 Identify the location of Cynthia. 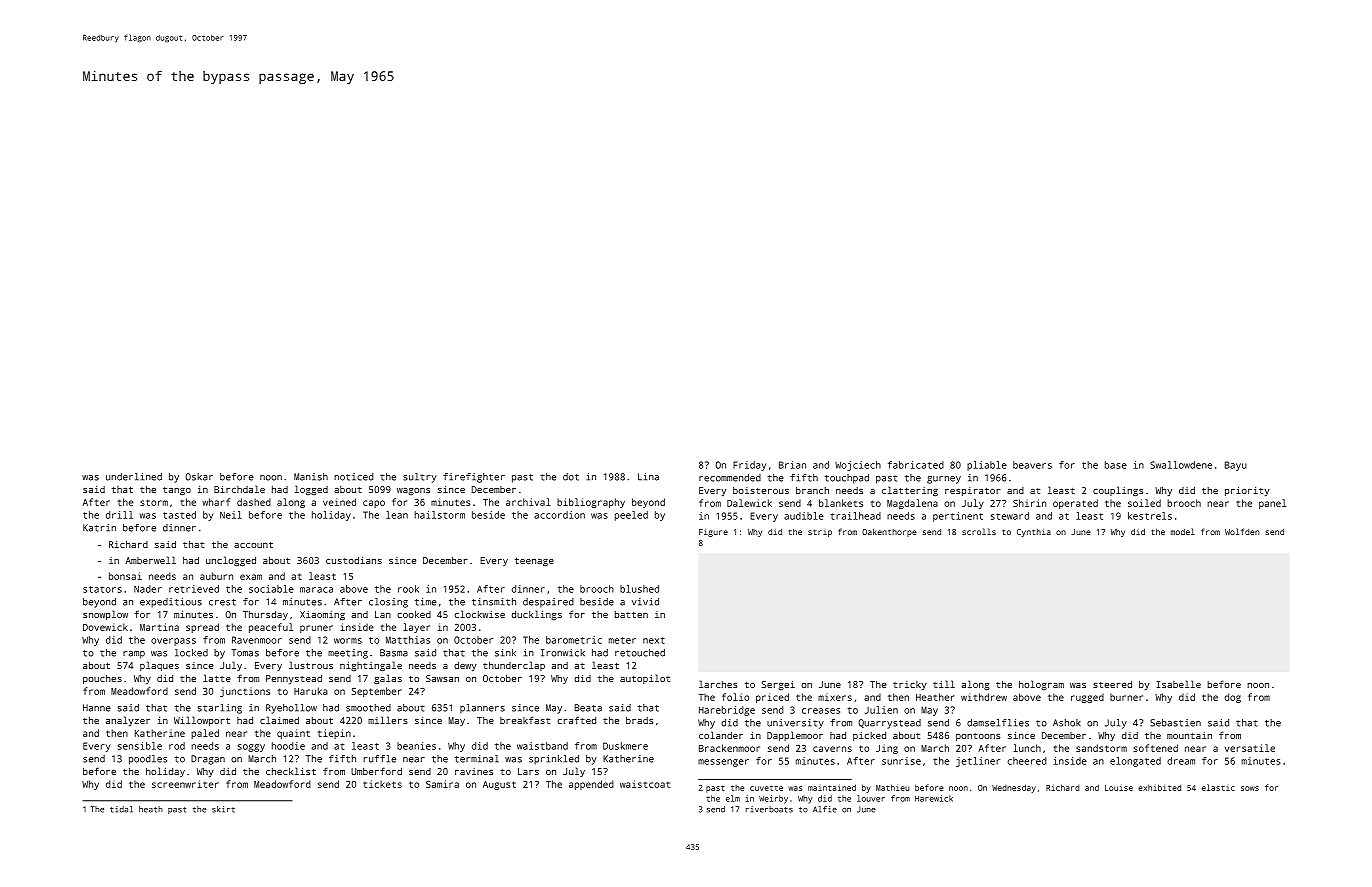
(1034, 533).
